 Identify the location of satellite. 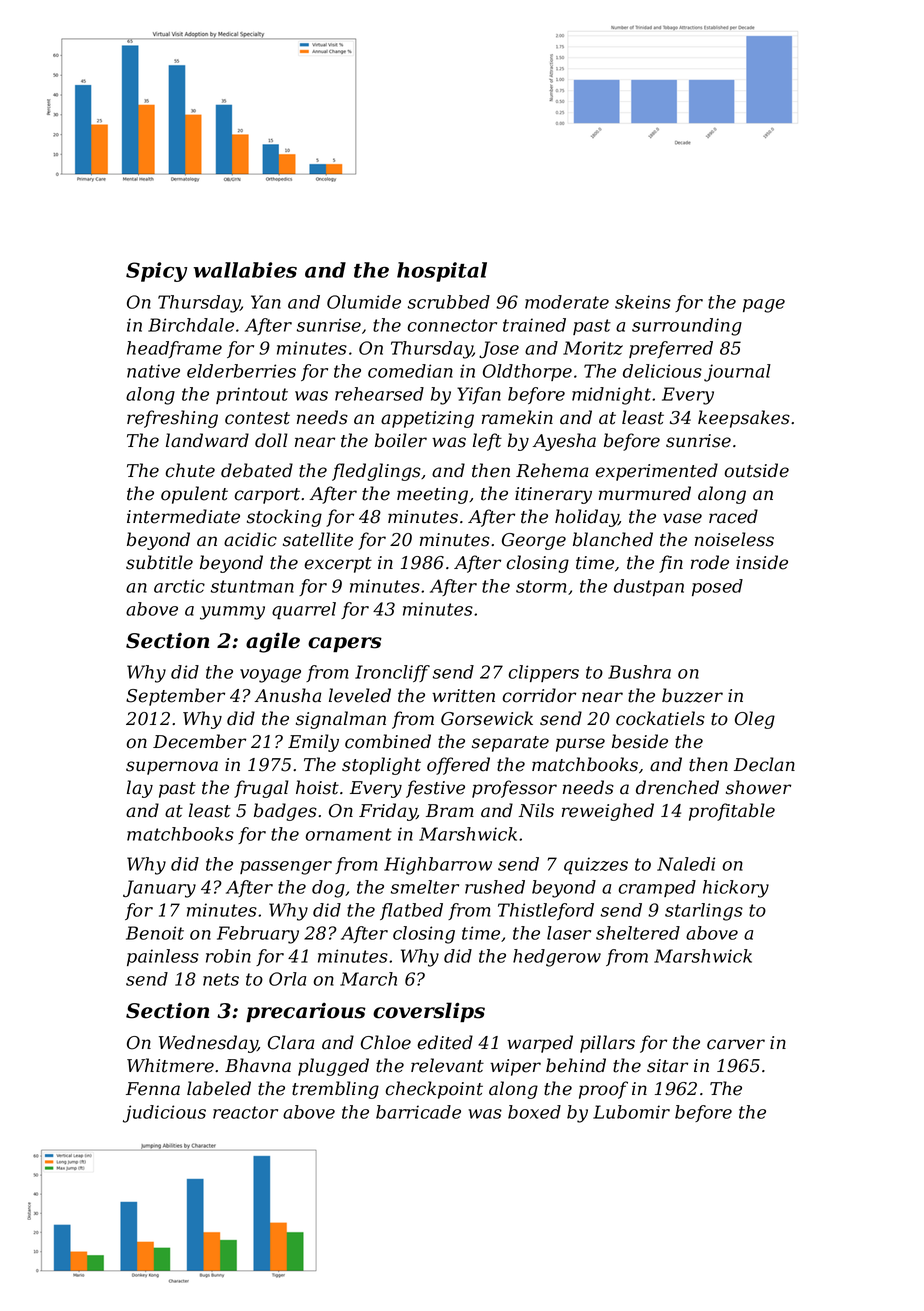
(318, 539).
